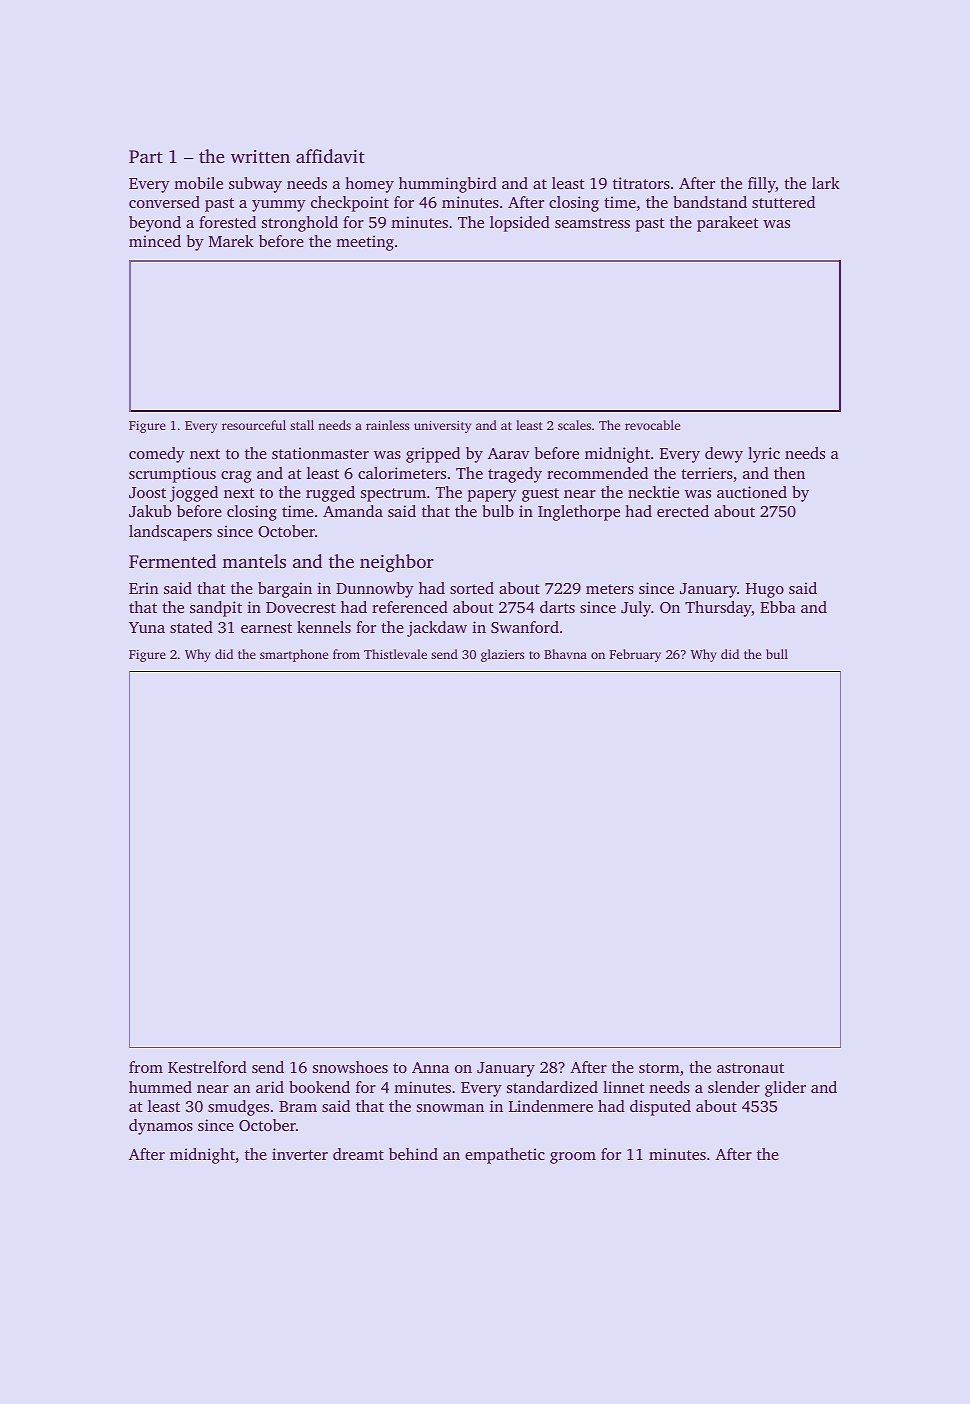 The width and height of the screenshot is (970, 1404). I want to click on Marek, so click(231, 241).
